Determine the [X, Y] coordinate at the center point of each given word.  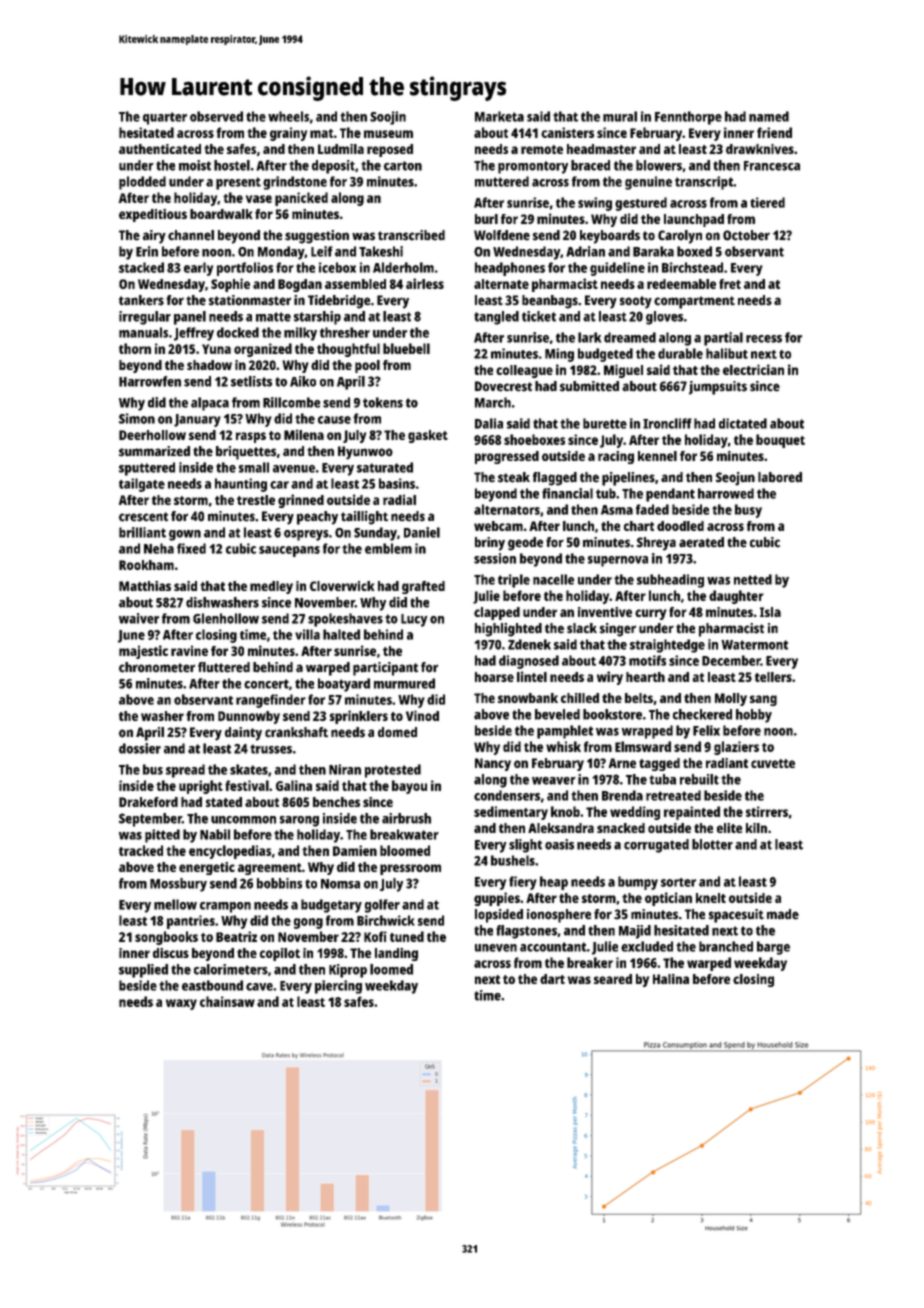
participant [385, 669]
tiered [767, 202]
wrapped [647, 732]
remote [542, 149]
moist [195, 165]
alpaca [210, 404]
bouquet [780, 441]
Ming [559, 355]
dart [552, 979]
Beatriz [236, 936]
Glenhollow [226, 618]
